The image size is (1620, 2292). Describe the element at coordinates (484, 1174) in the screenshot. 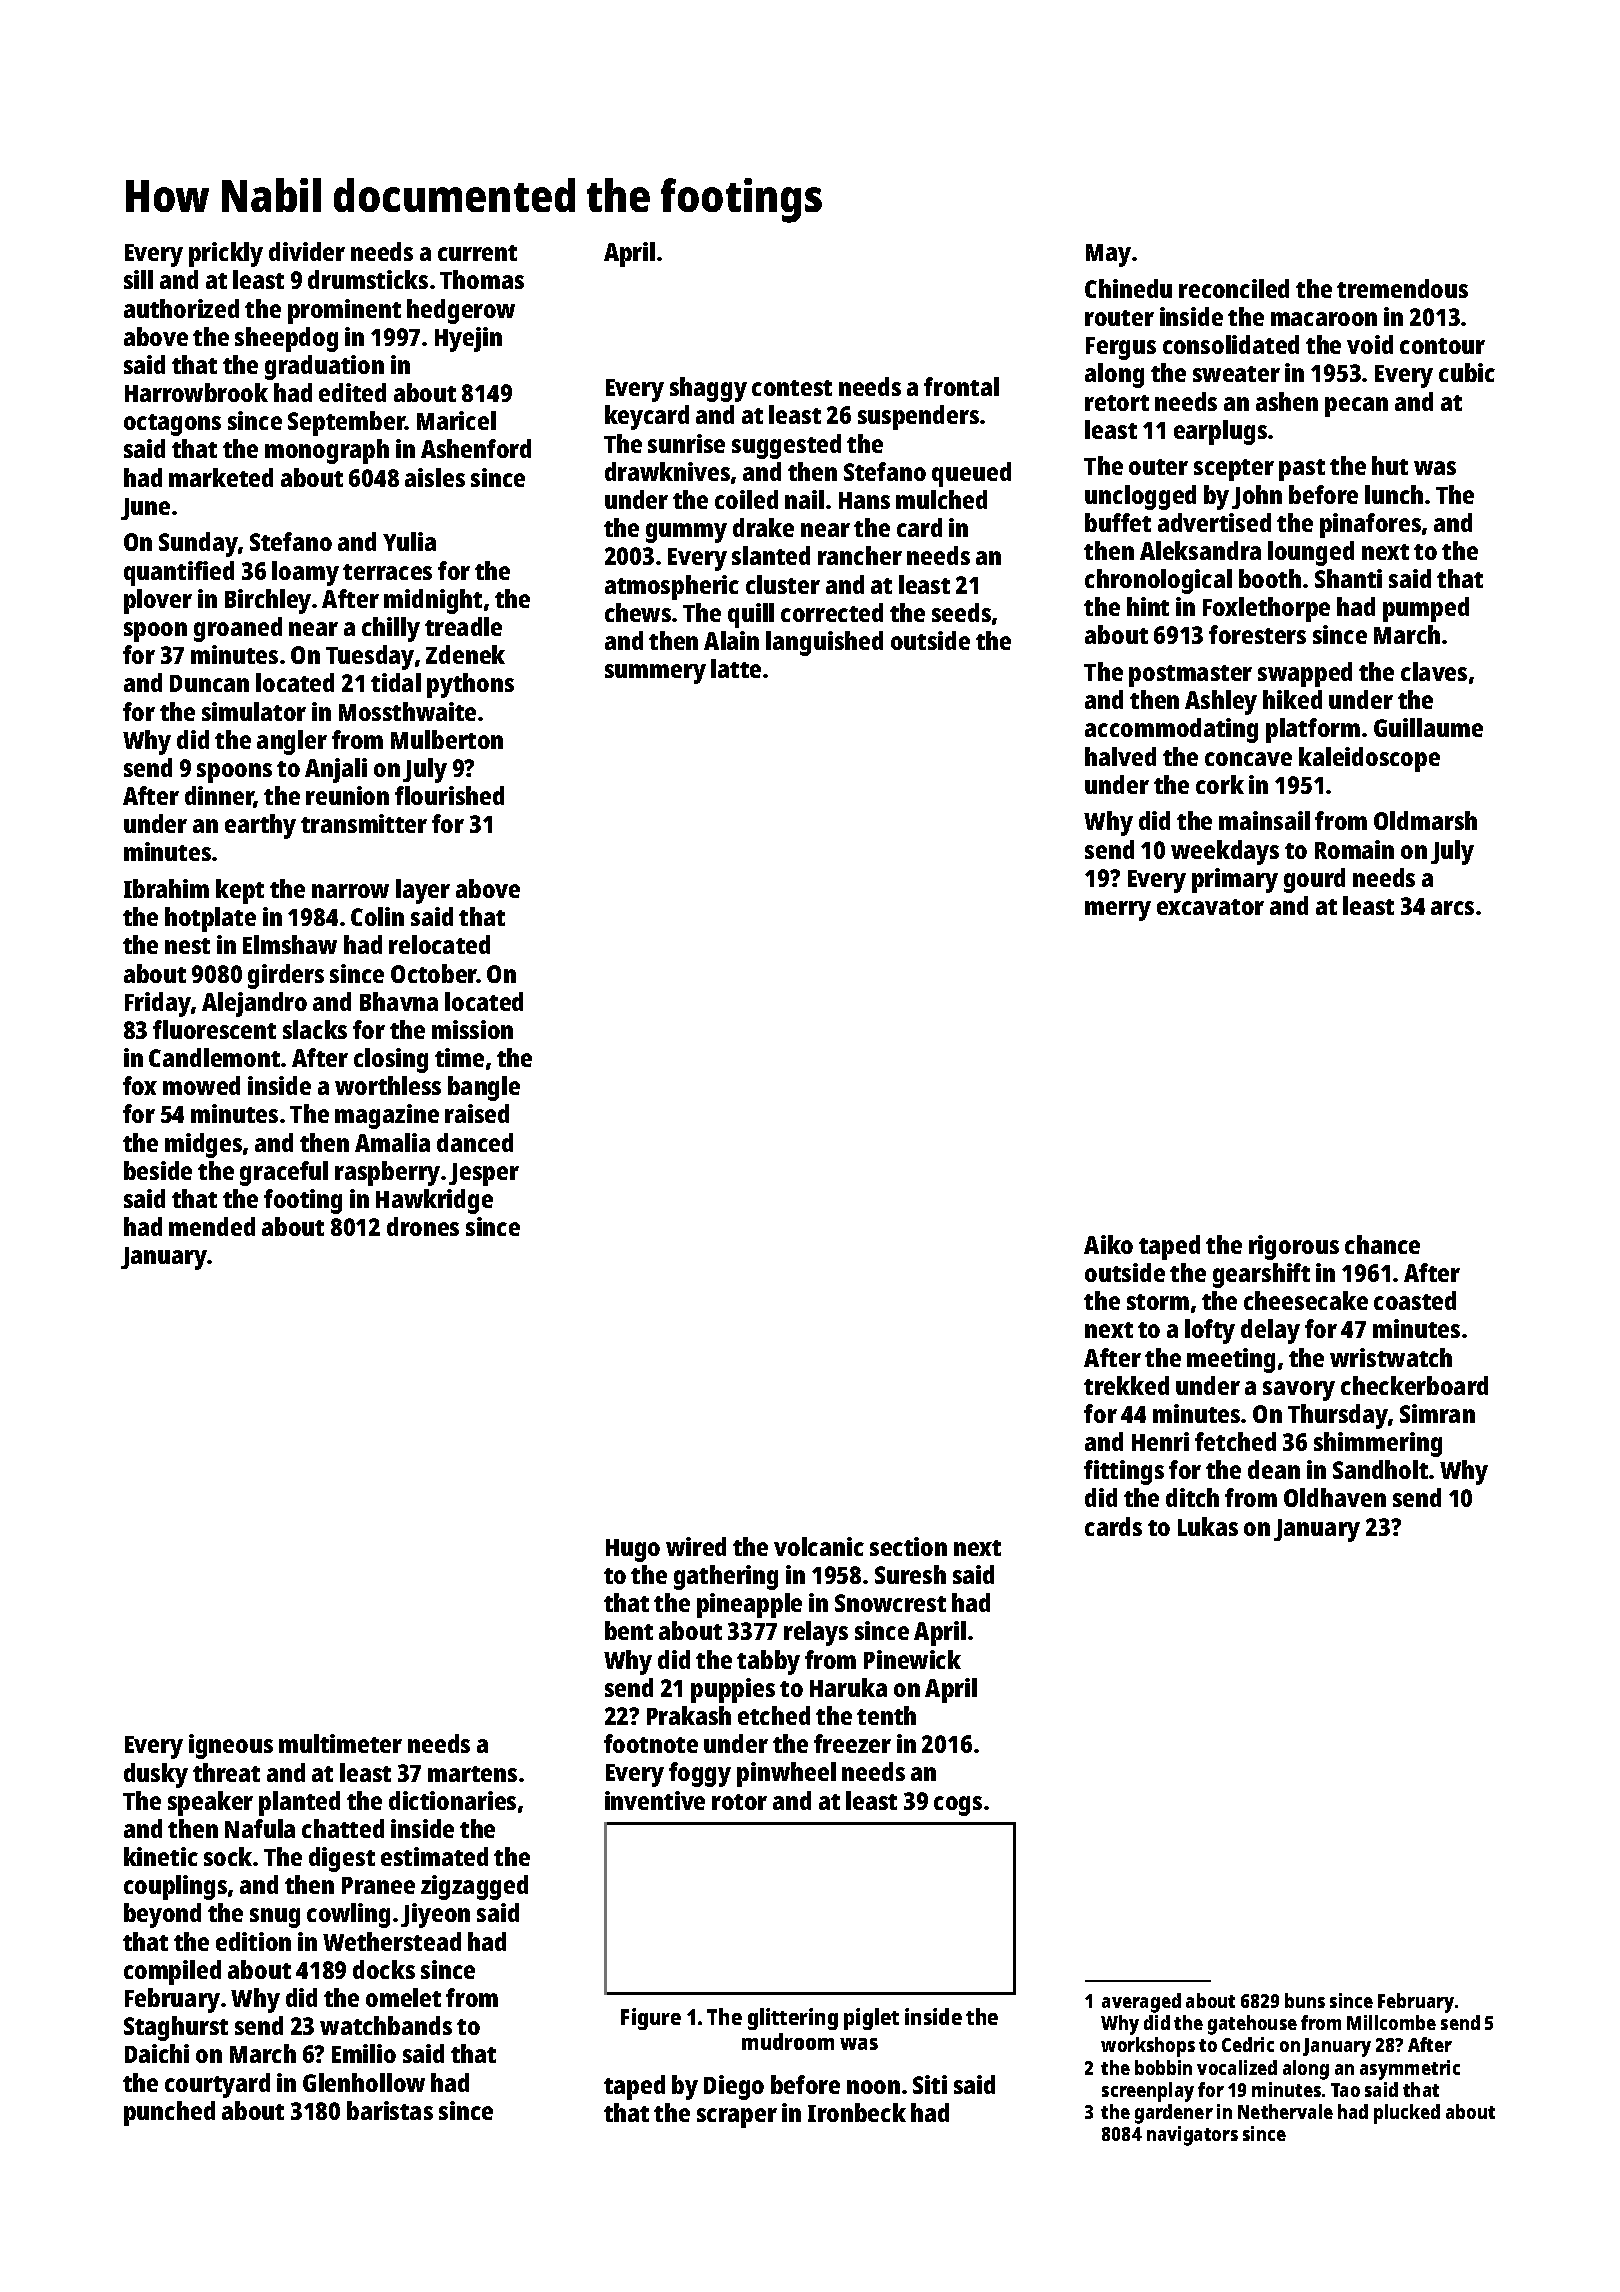

I see `Jesper` at that location.
